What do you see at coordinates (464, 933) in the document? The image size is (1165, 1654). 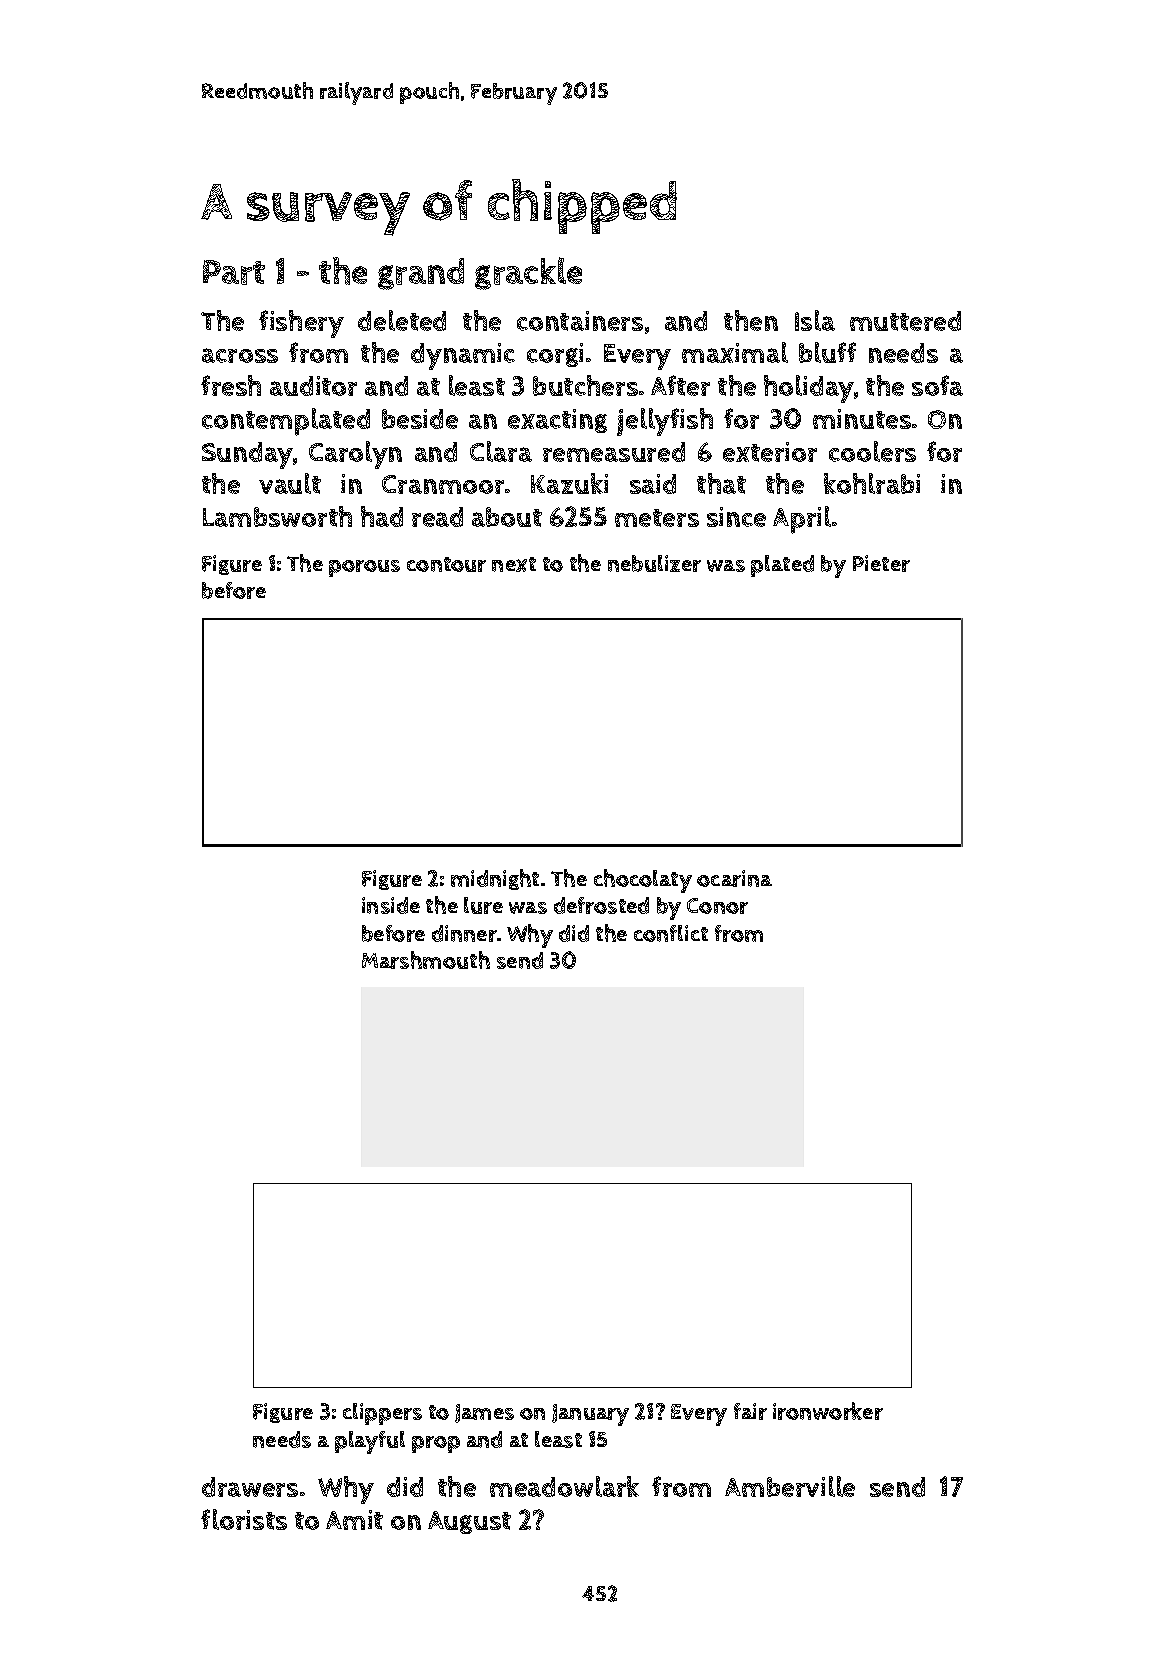 I see `dinner` at bounding box center [464, 933].
